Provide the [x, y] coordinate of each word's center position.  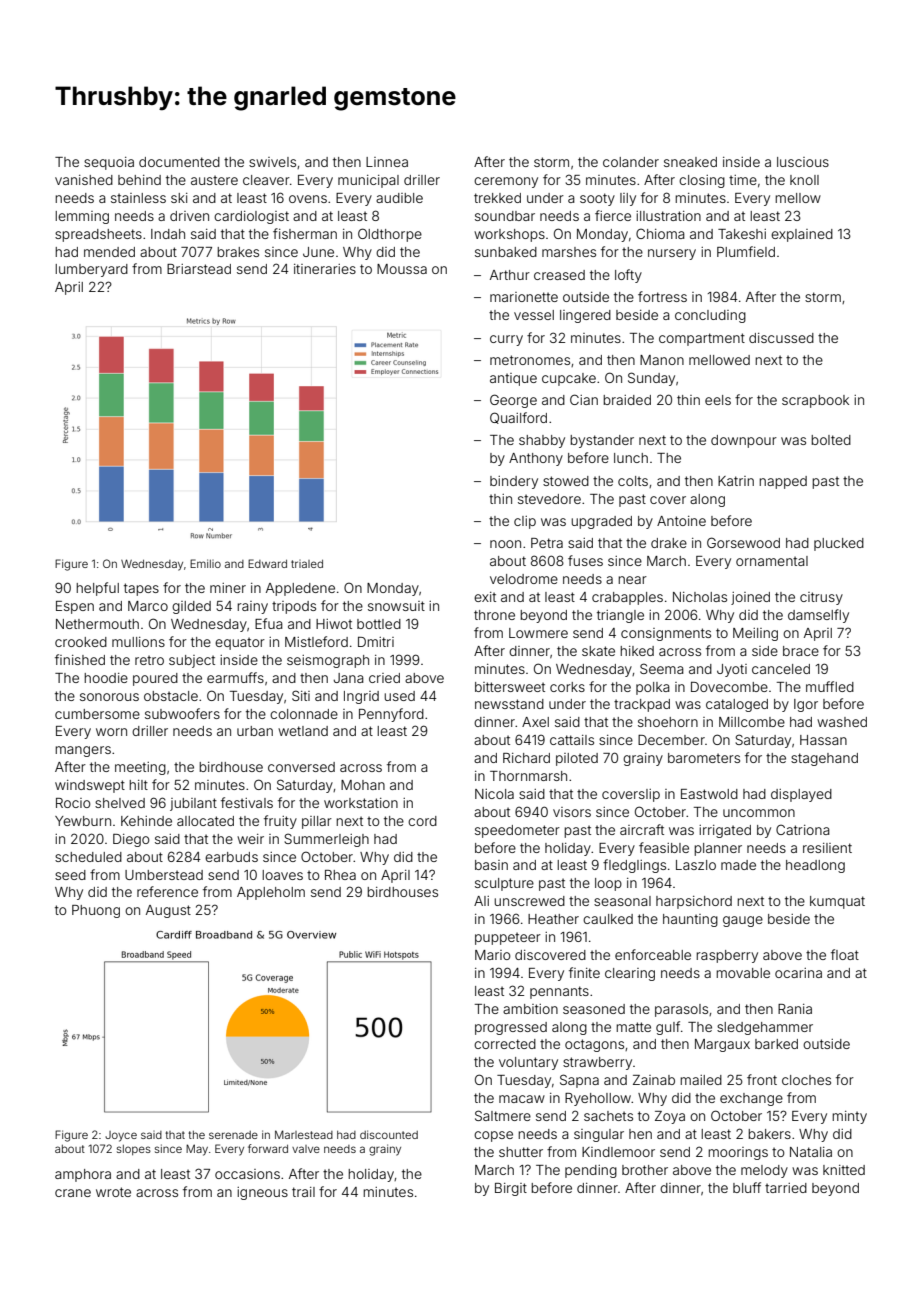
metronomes [530, 360]
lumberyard [91, 270]
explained [802, 235]
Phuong [96, 911]
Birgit [511, 1189]
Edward [267, 563]
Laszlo [696, 865]
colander [631, 162]
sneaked [690, 162]
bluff [747, 1187]
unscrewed [529, 901]
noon [505, 544]
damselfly [818, 616]
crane [73, 1193]
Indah [168, 234]
